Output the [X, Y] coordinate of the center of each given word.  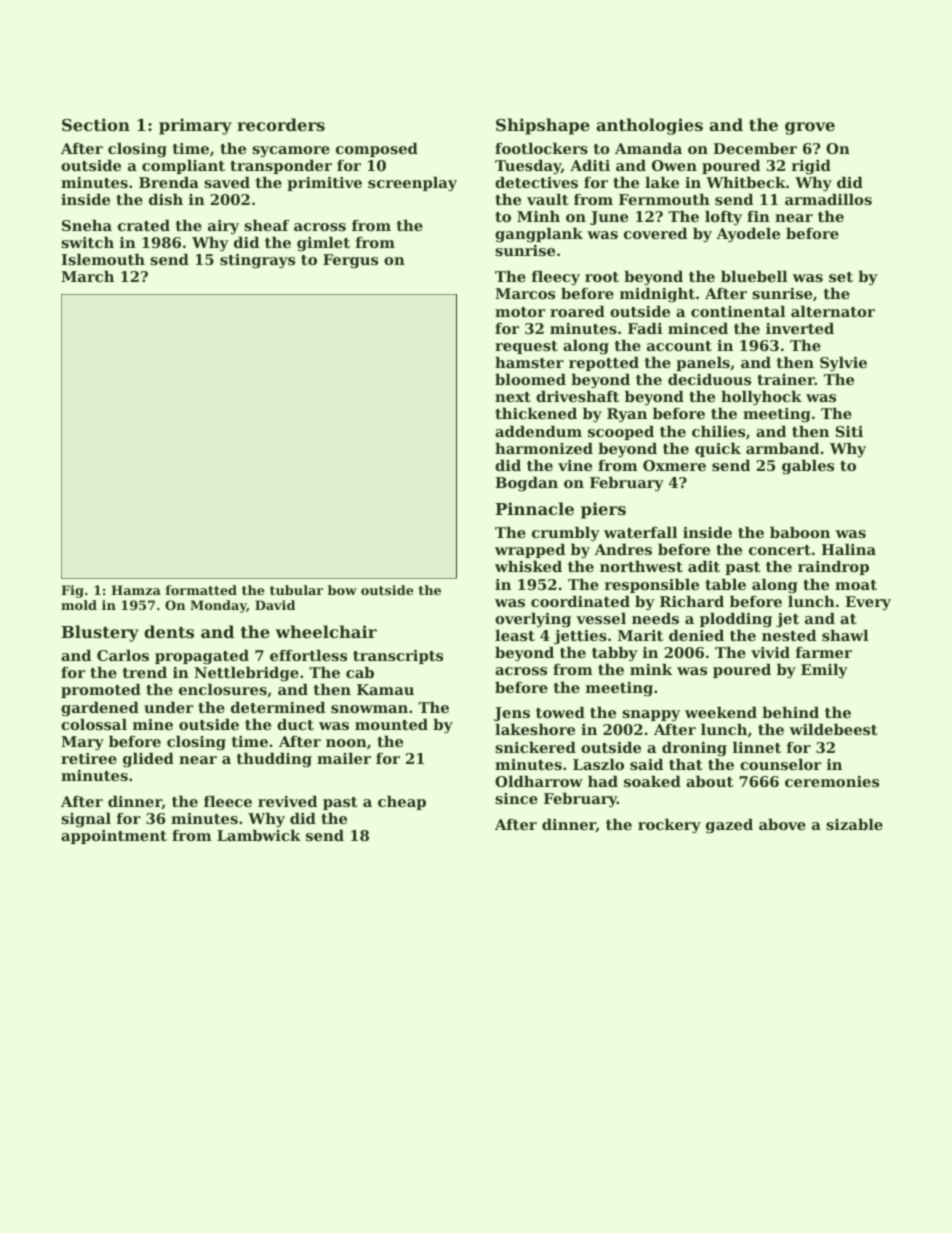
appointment [114, 837]
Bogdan [526, 484]
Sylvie [843, 364]
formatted [201, 590]
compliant [183, 167]
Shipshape [543, 126]
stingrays [257, 261]
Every [868, 603]
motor [520, 312]
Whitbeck [746, 182]
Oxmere [674, 465]
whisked [528, 566]
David [275, 605]
